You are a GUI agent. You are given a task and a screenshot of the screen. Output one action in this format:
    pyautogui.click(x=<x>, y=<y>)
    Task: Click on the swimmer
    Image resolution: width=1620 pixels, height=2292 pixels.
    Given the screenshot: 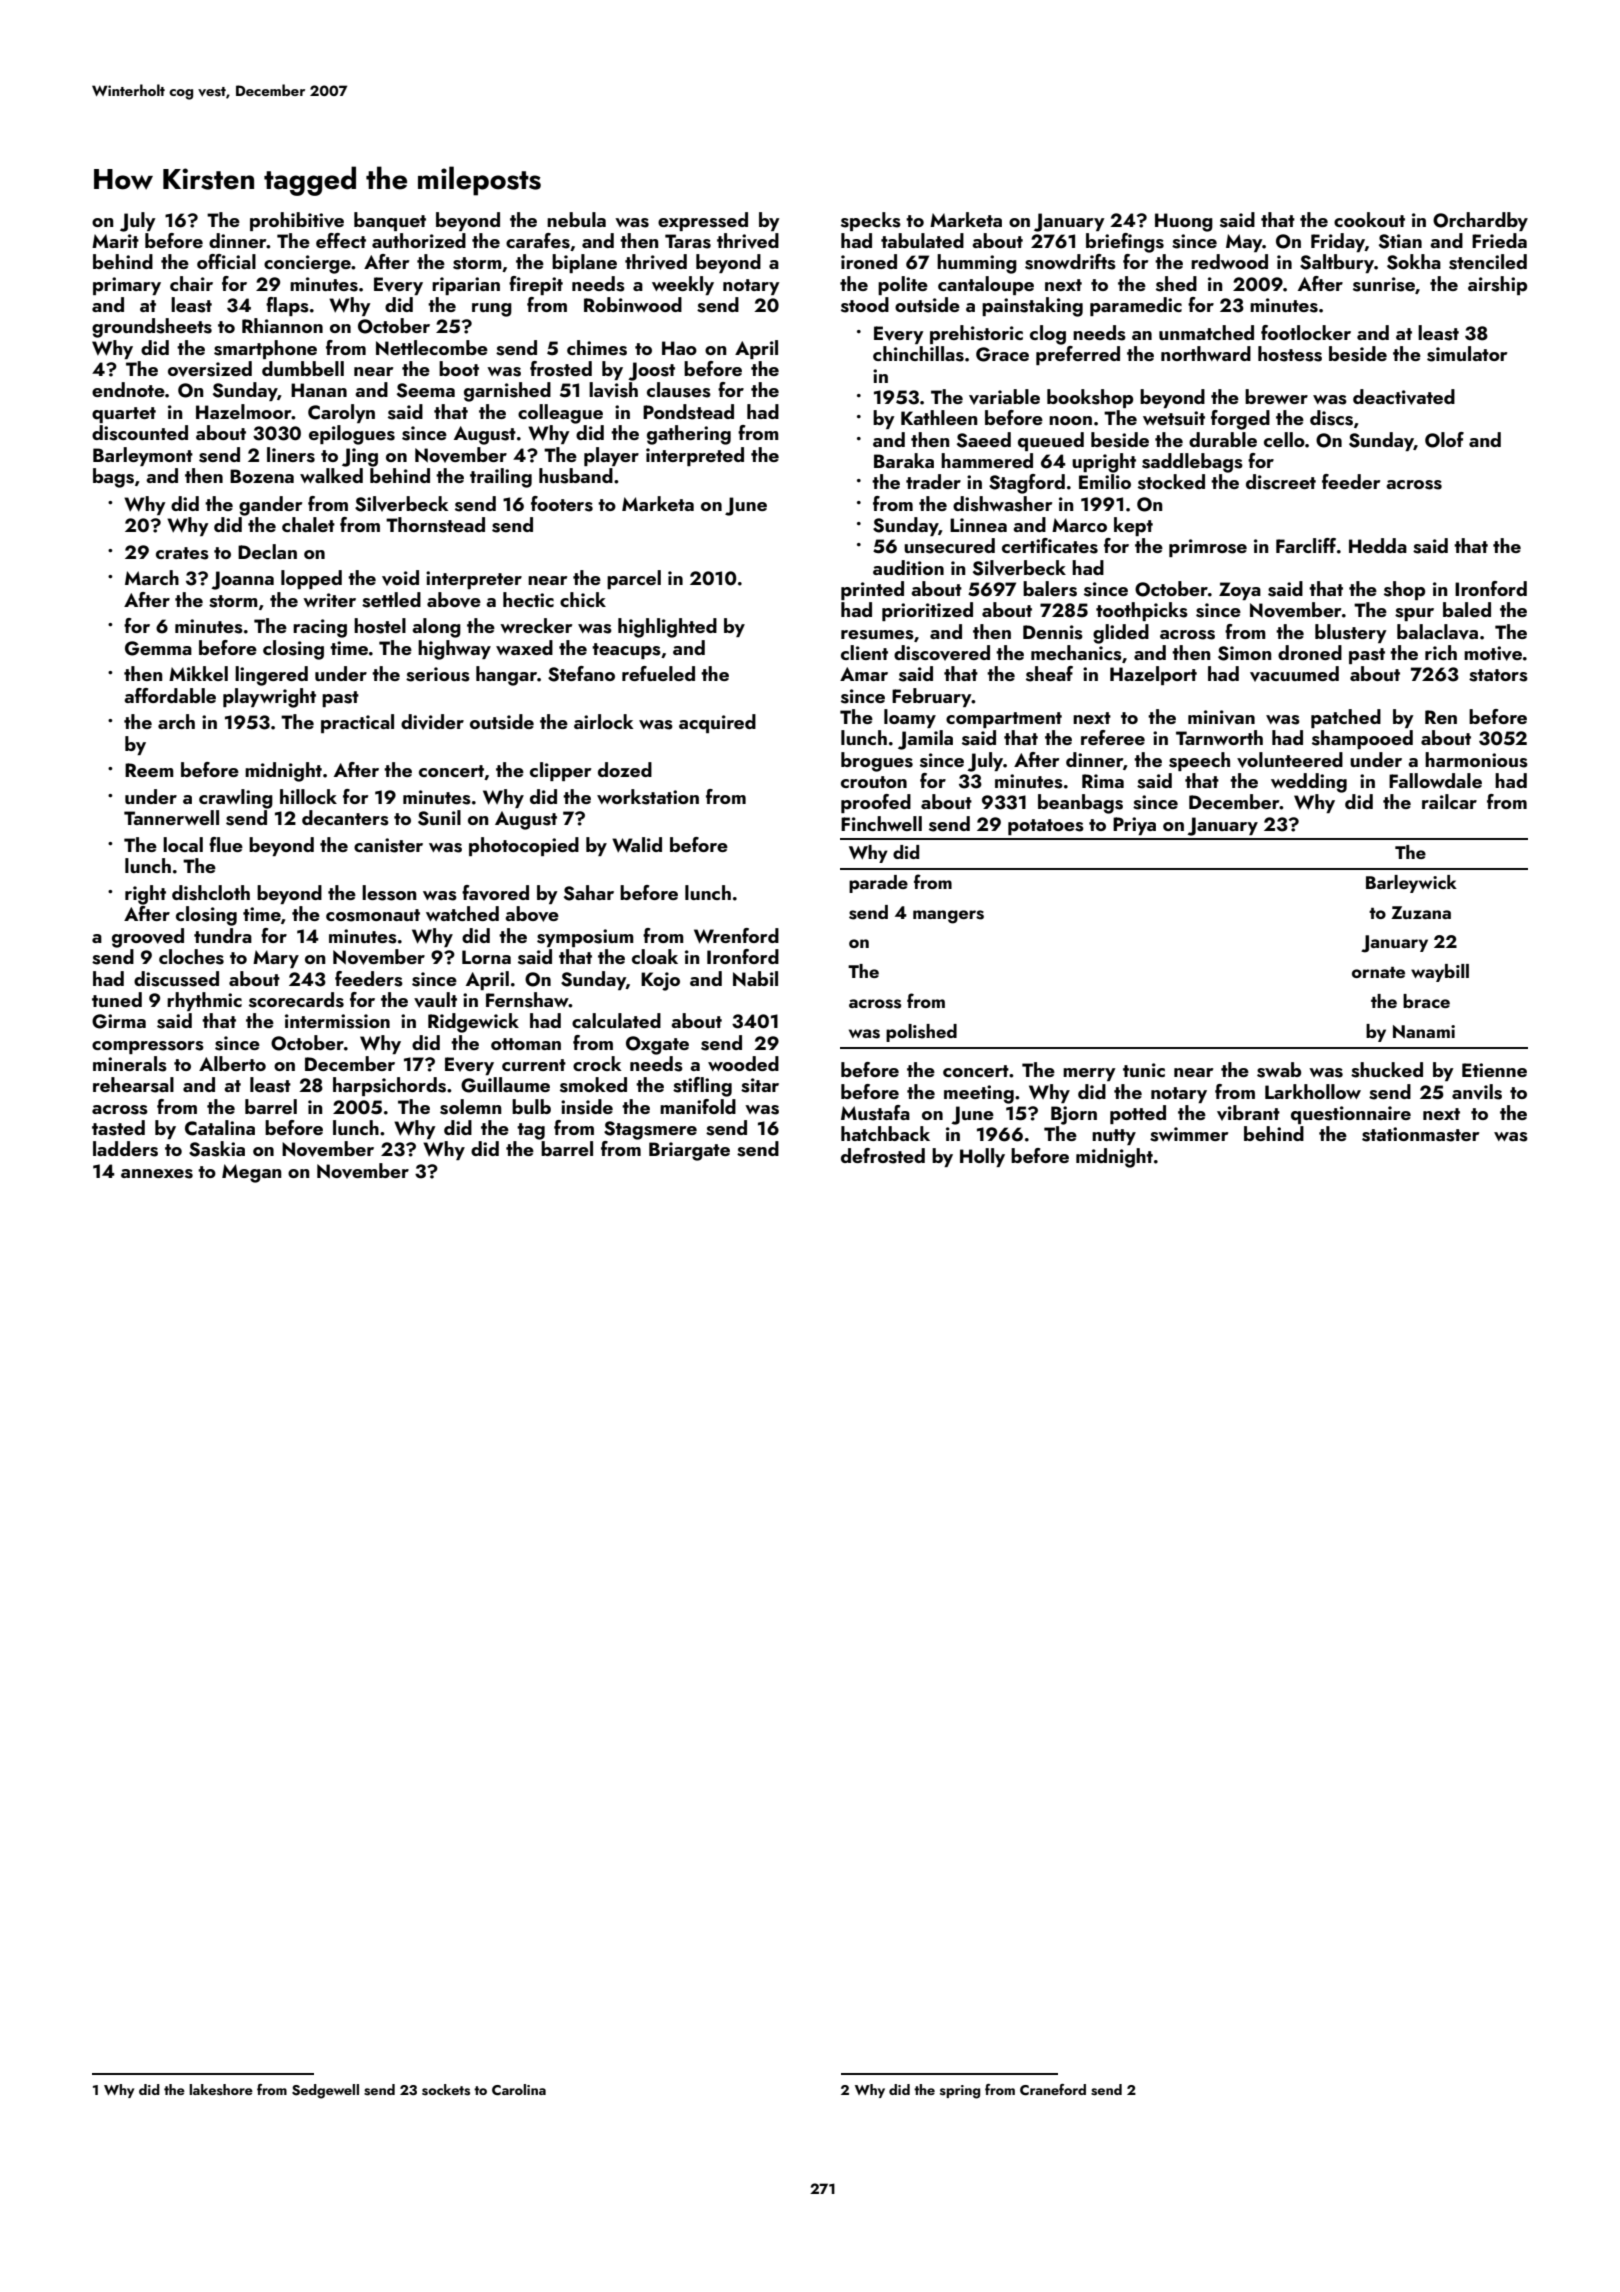 What is the action you would take?
    pyautogui.click(x=1189, y=1134)
